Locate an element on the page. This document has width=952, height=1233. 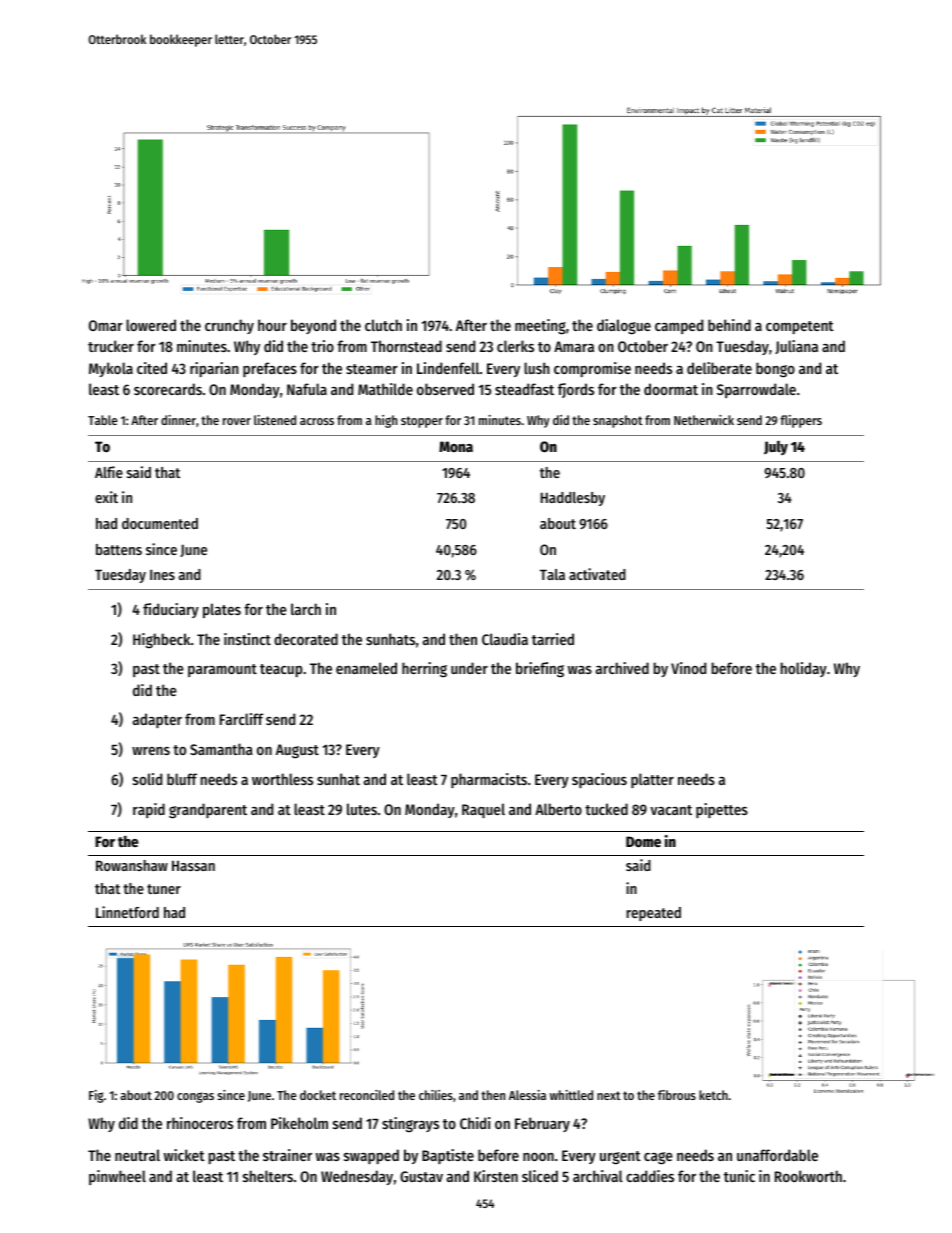
beyond is located at coordinates (313, 326).
